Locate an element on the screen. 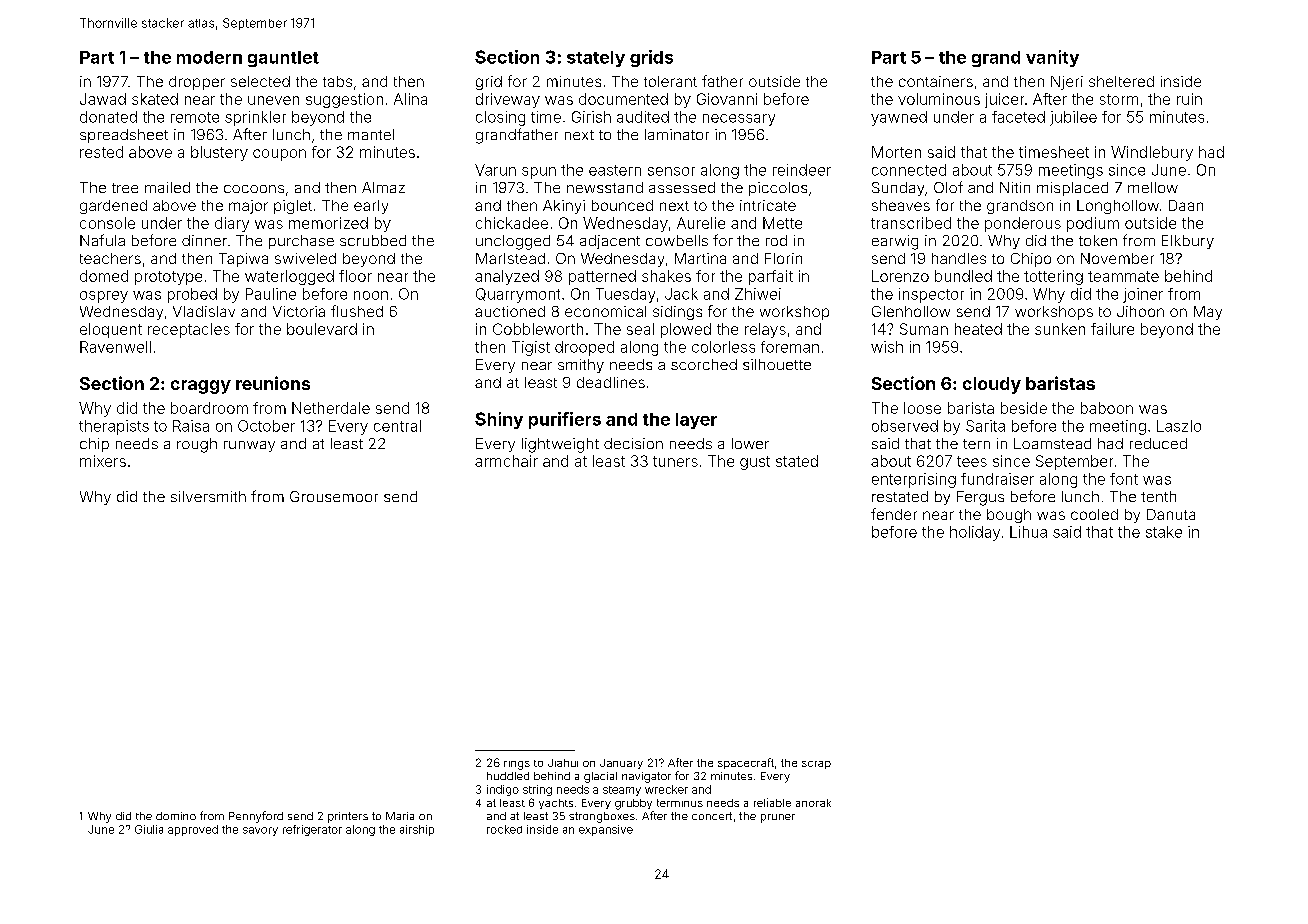 The image size is (1308, 924). stately is located at coordinates (596, 59).
